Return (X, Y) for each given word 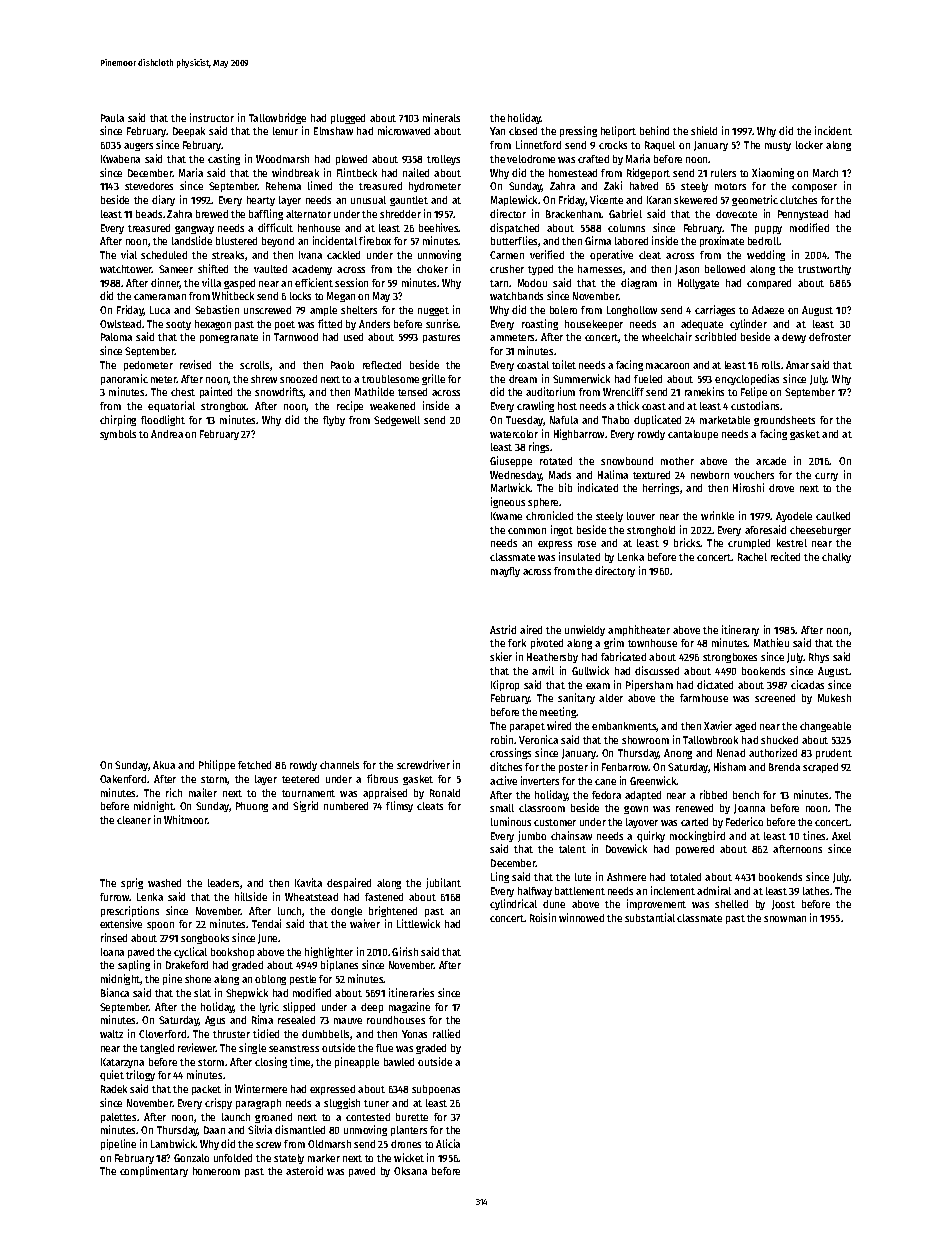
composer (814, 188)
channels (339, 765)
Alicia (448, 1143)
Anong (678, 754)
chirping (118, 420)
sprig (132, 883)
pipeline (118, 1144)
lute (583, 877)
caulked (833, 516)
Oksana (410, 1171)
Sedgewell (397, 421)
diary (163, 200)
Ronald (445, 793)
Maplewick (514, 200)
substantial (650, 917)
